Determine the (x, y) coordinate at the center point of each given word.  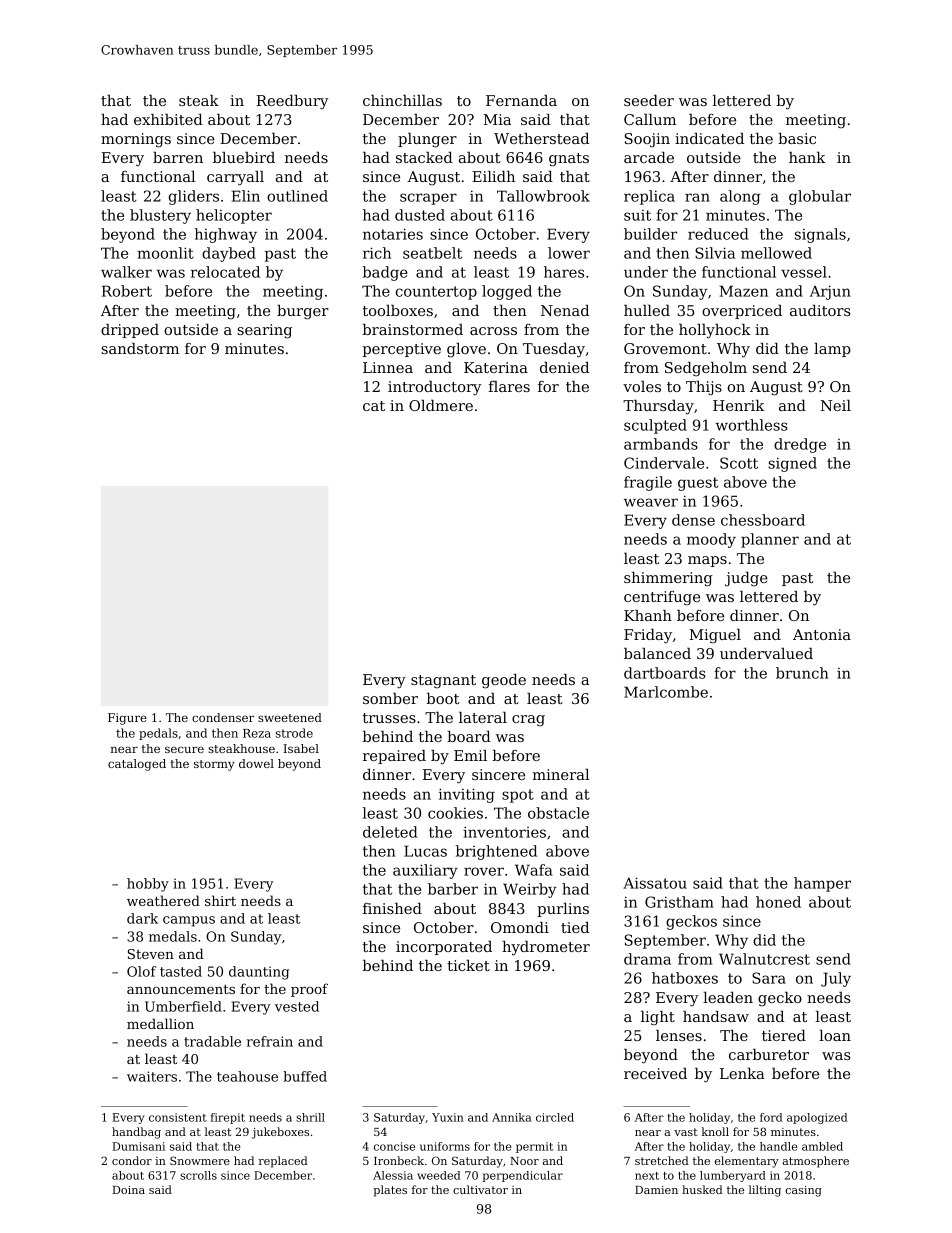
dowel (256, 763)
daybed (229, 254)
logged (507, 292)
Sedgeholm (706, 369)
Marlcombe (666, 692)
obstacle (558, 813)
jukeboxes (280, 1133)
